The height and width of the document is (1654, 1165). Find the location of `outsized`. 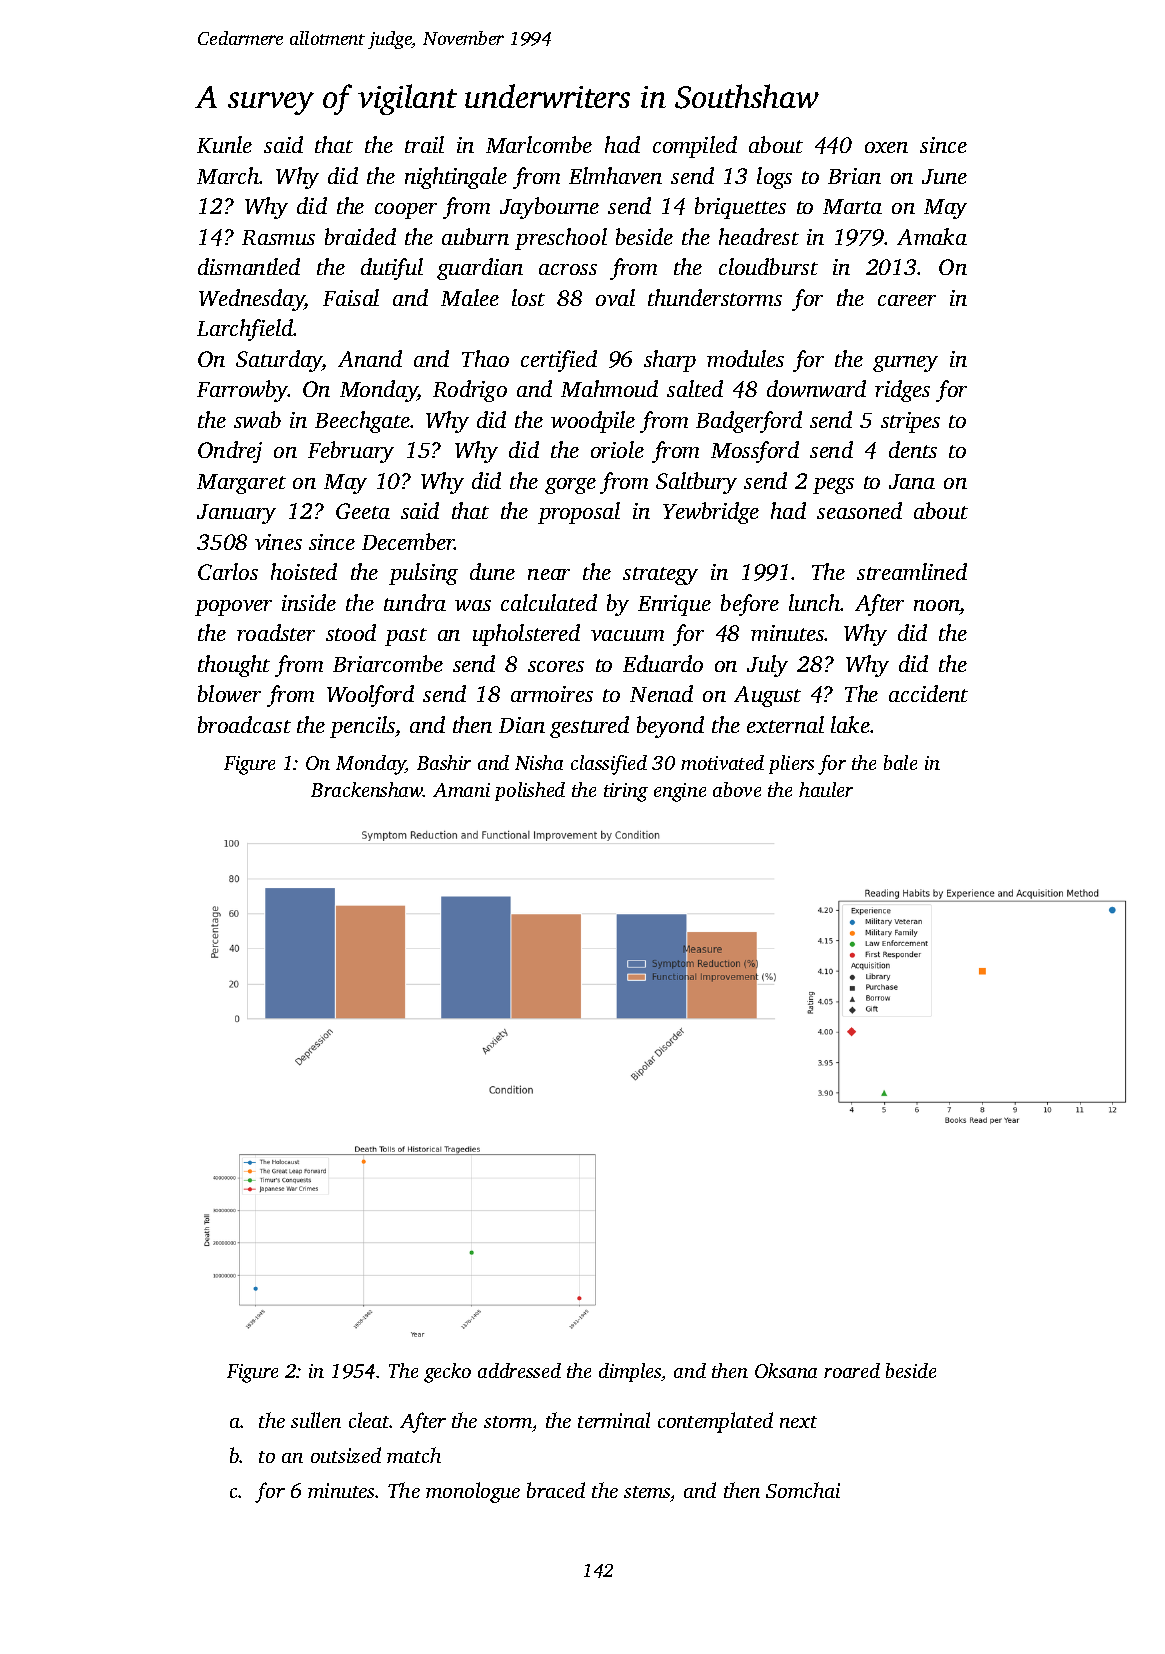

outsized is located at coordinates (346, 1455).
